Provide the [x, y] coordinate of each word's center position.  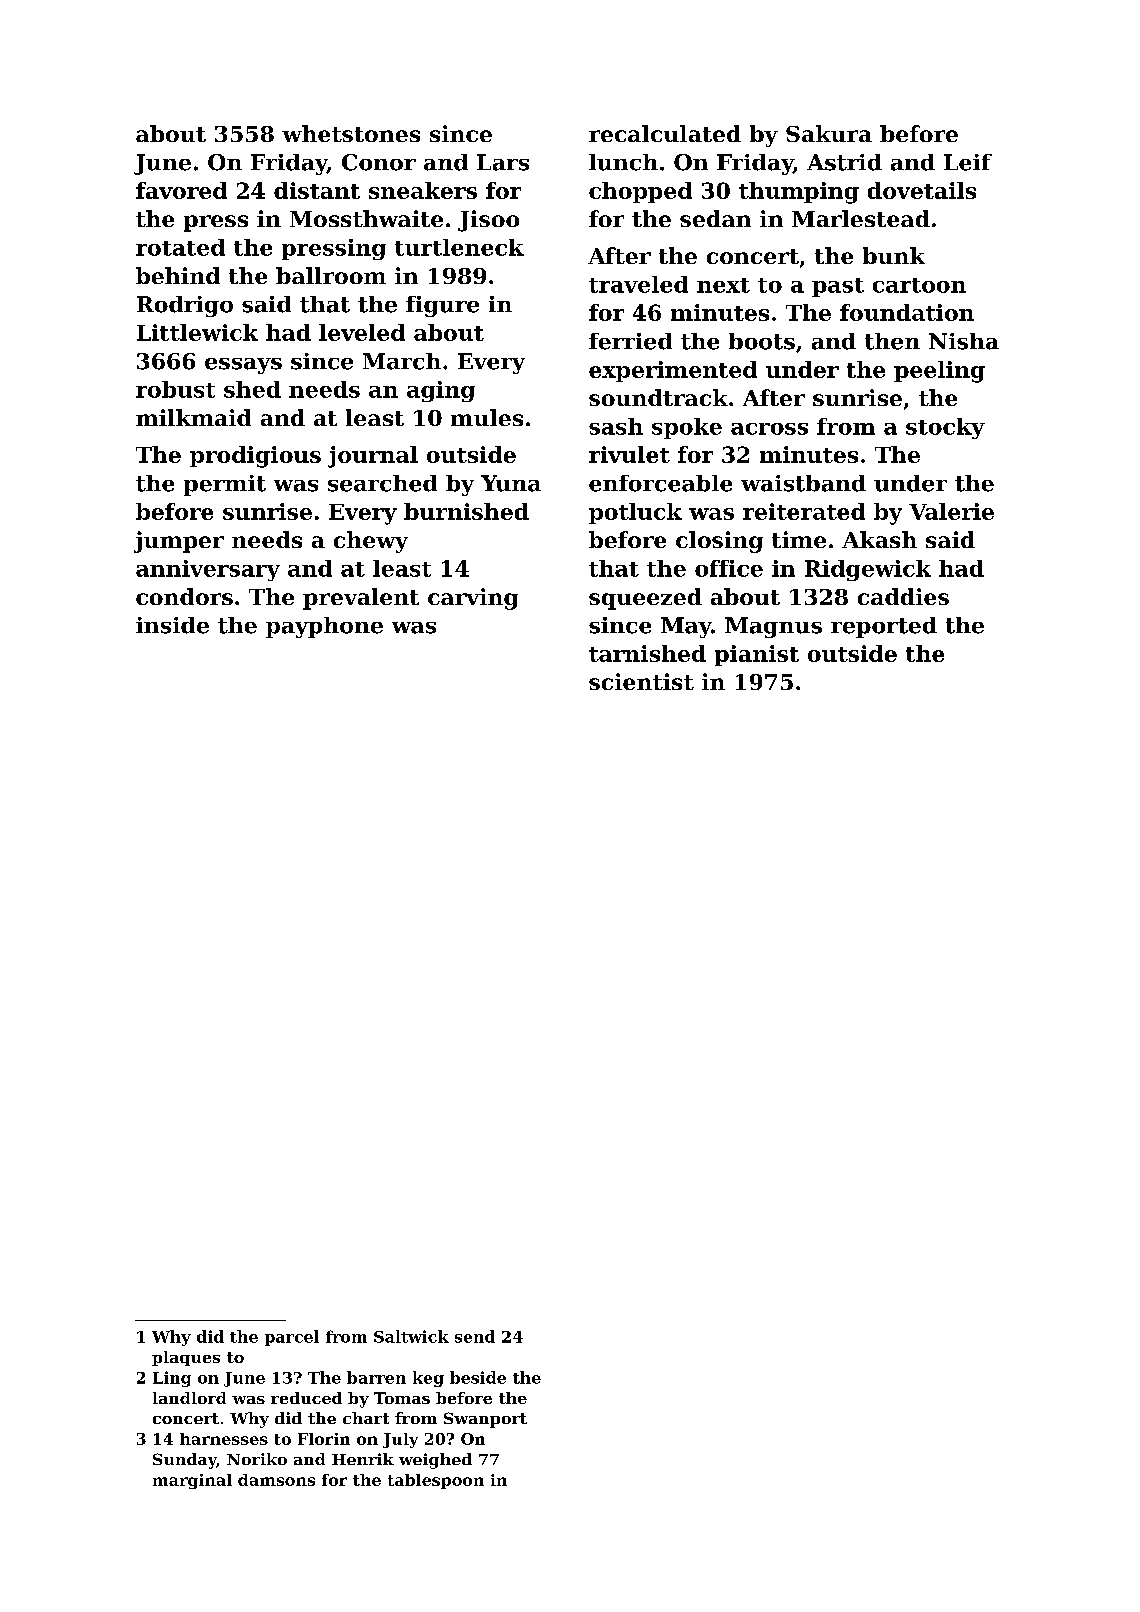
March [402, 361]
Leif [968, 162]
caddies [903, 596]
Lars [503, 162]
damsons [276, 1480]
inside [172, 625]
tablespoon [436, 1481]
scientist [641, 681]
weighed [435, 1461]
